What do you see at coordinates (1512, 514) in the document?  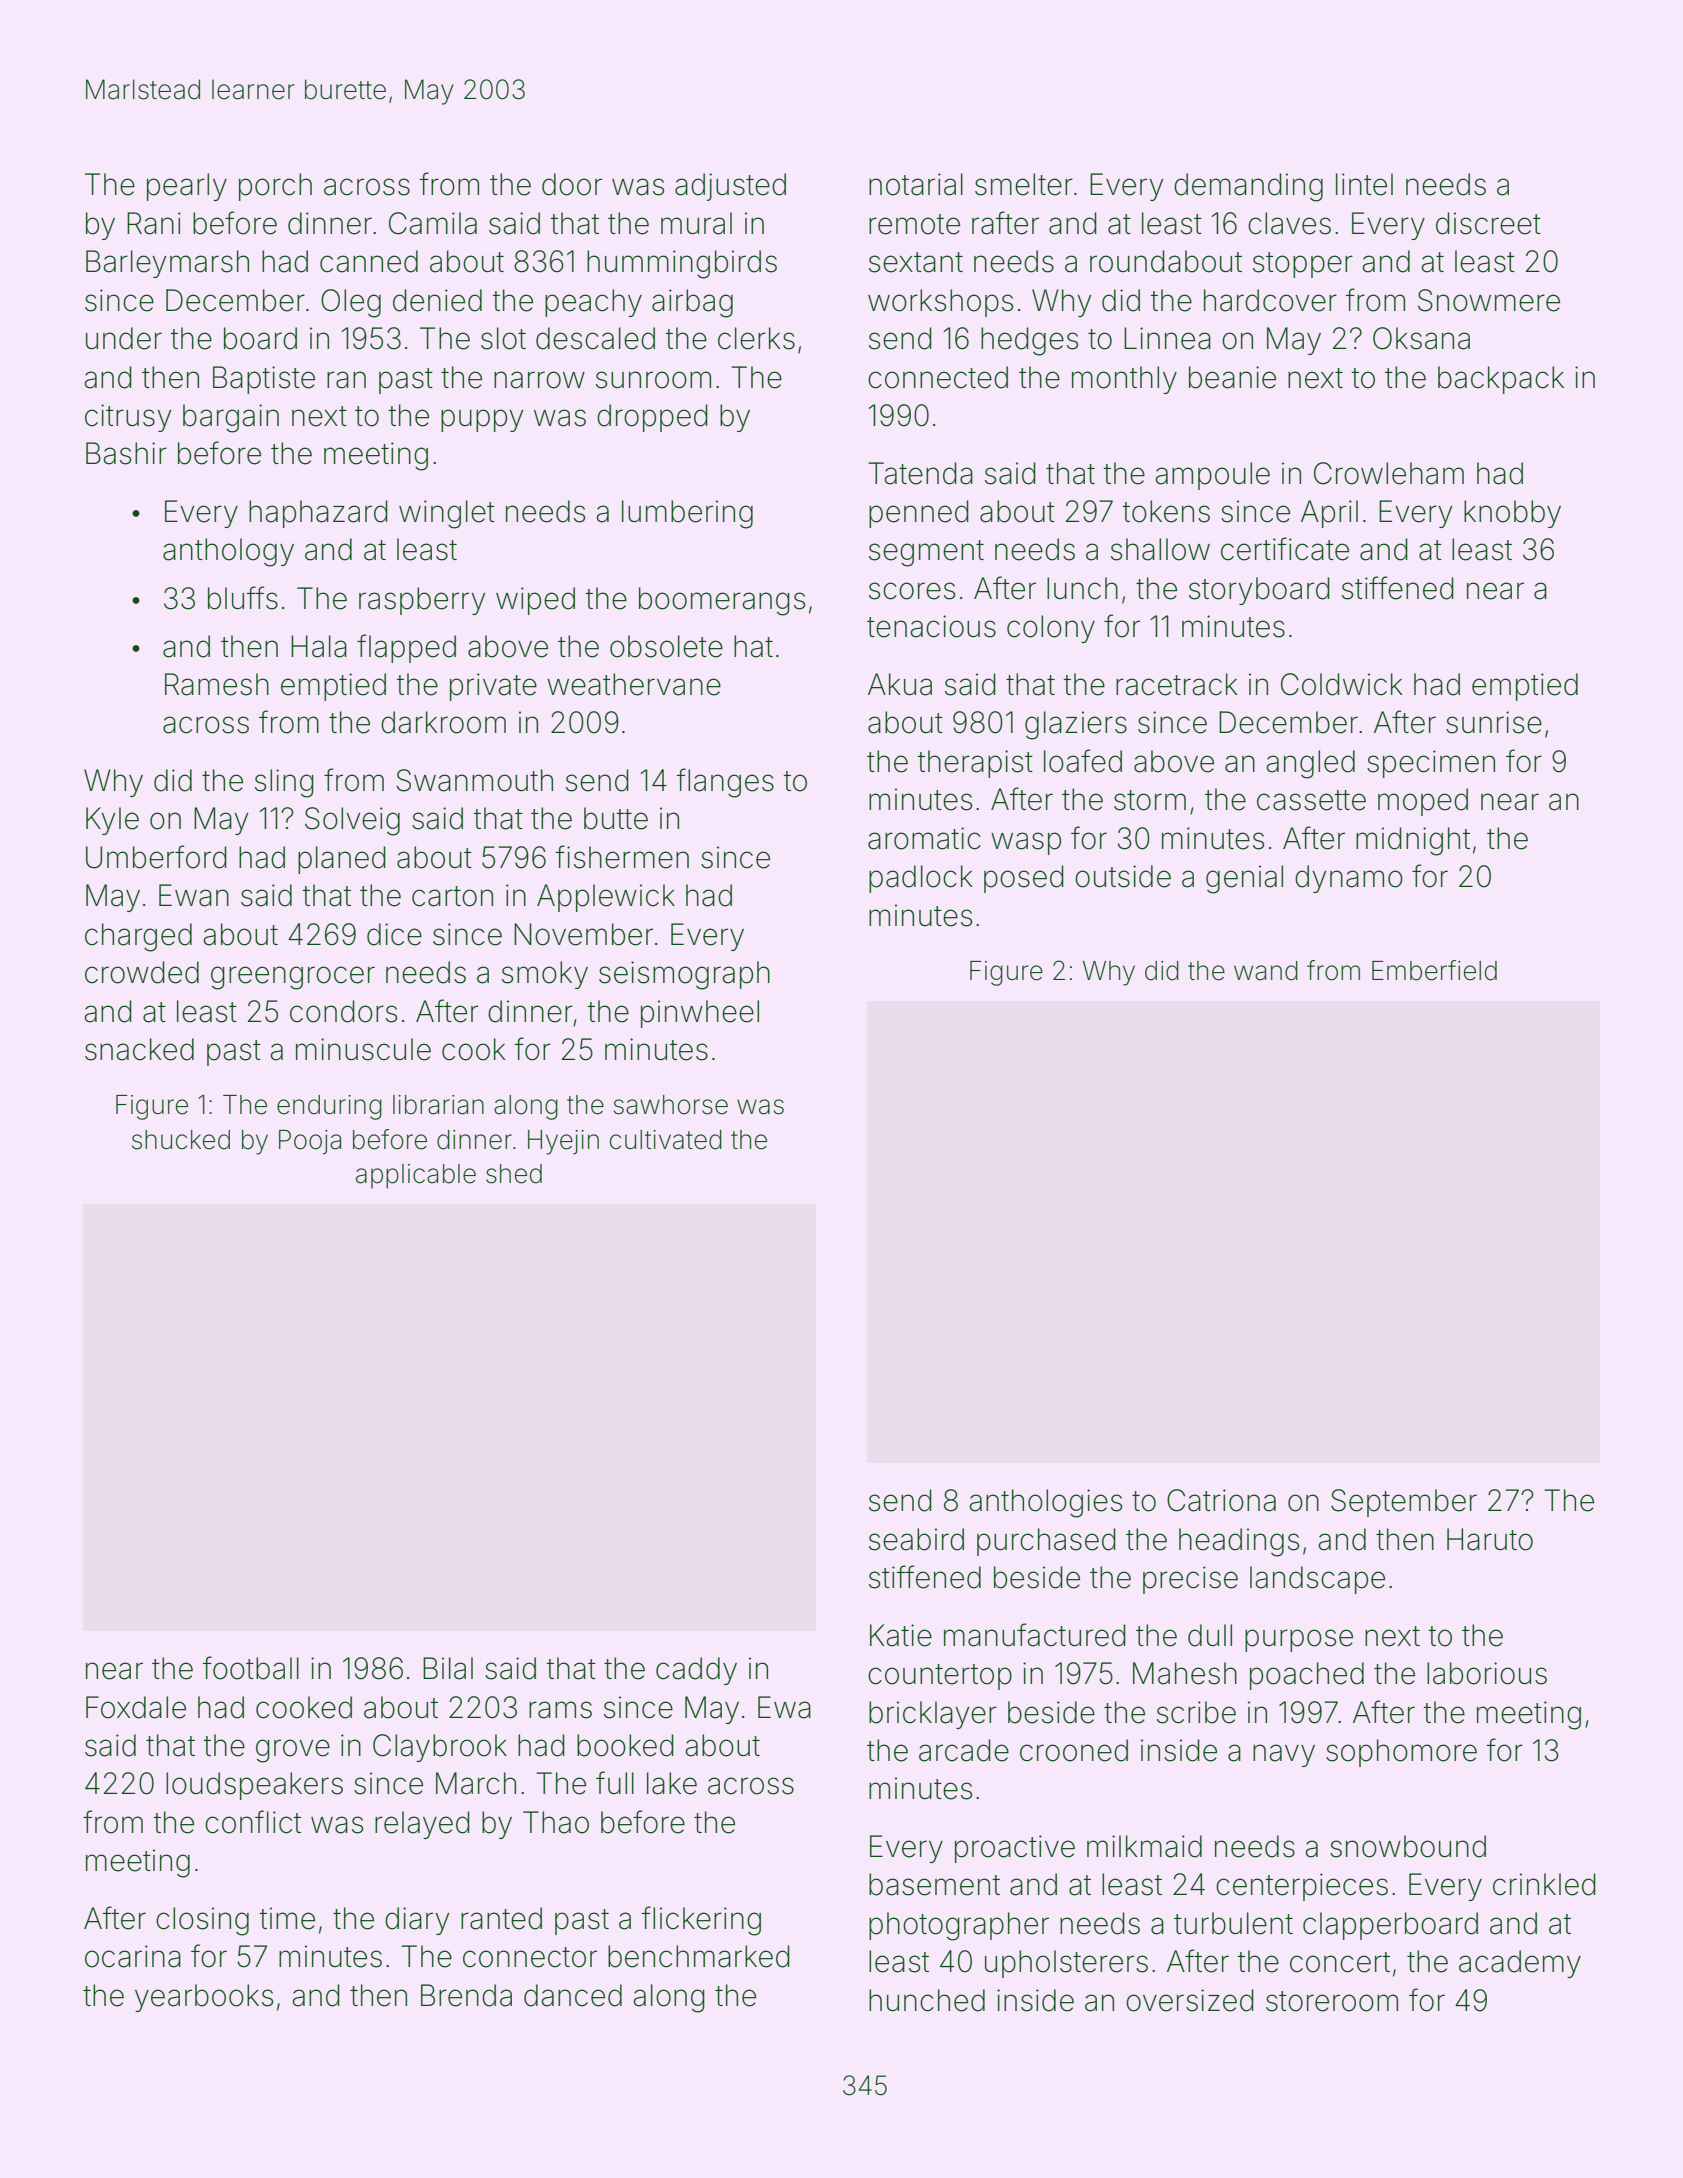 I see `knobby` at bounding box center [1512, 514].
